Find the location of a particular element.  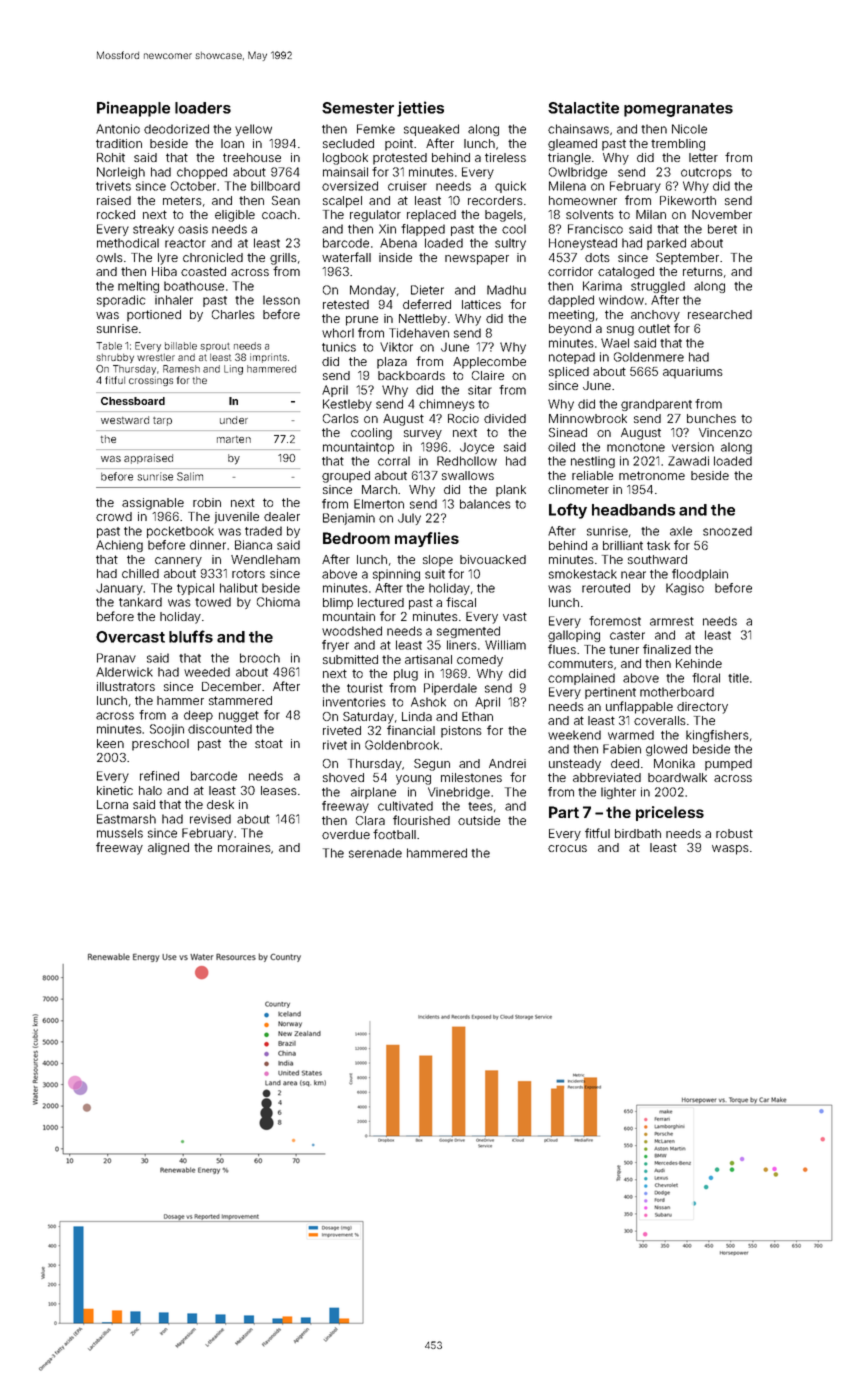

marten is located at coordinates (234, 439).
